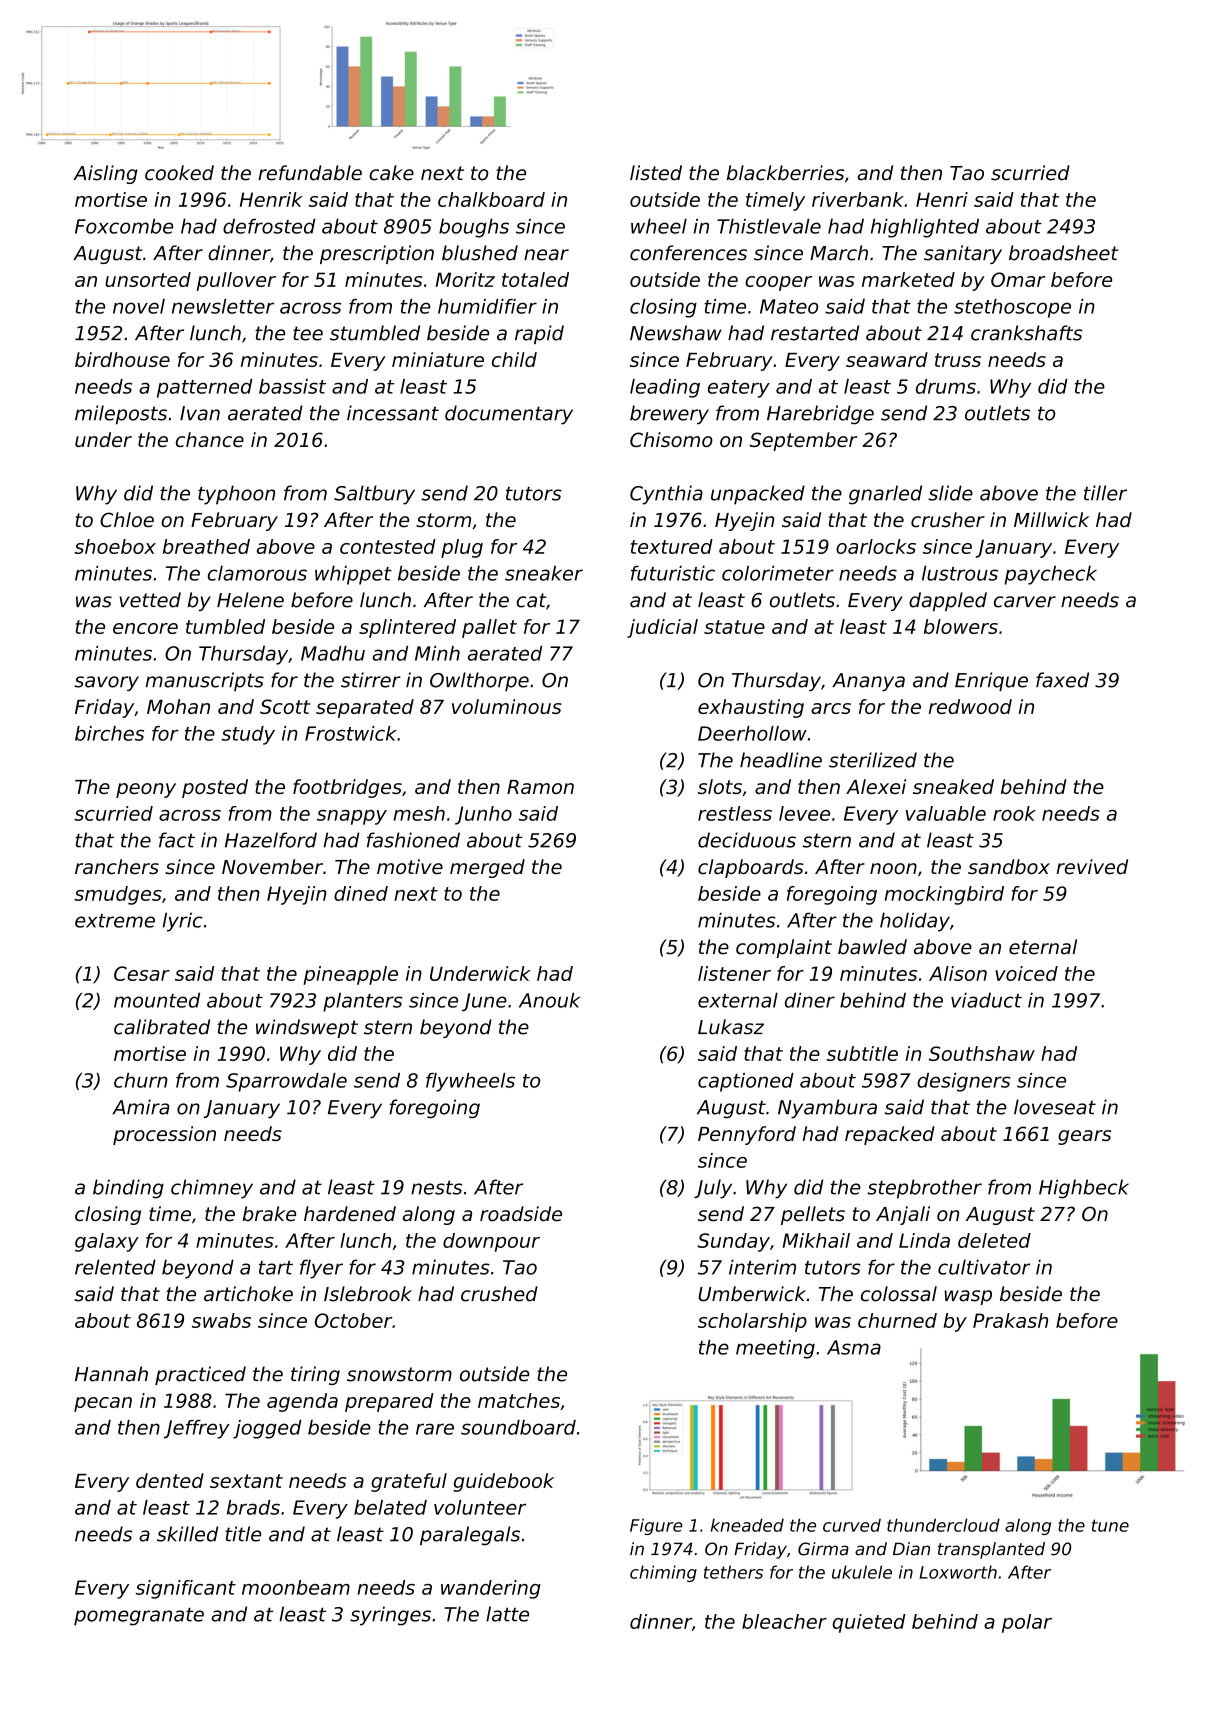  What do you see at coordinates (518, 1427) in the image?
I see `soundboard` at bounding box center [518, 1427].
